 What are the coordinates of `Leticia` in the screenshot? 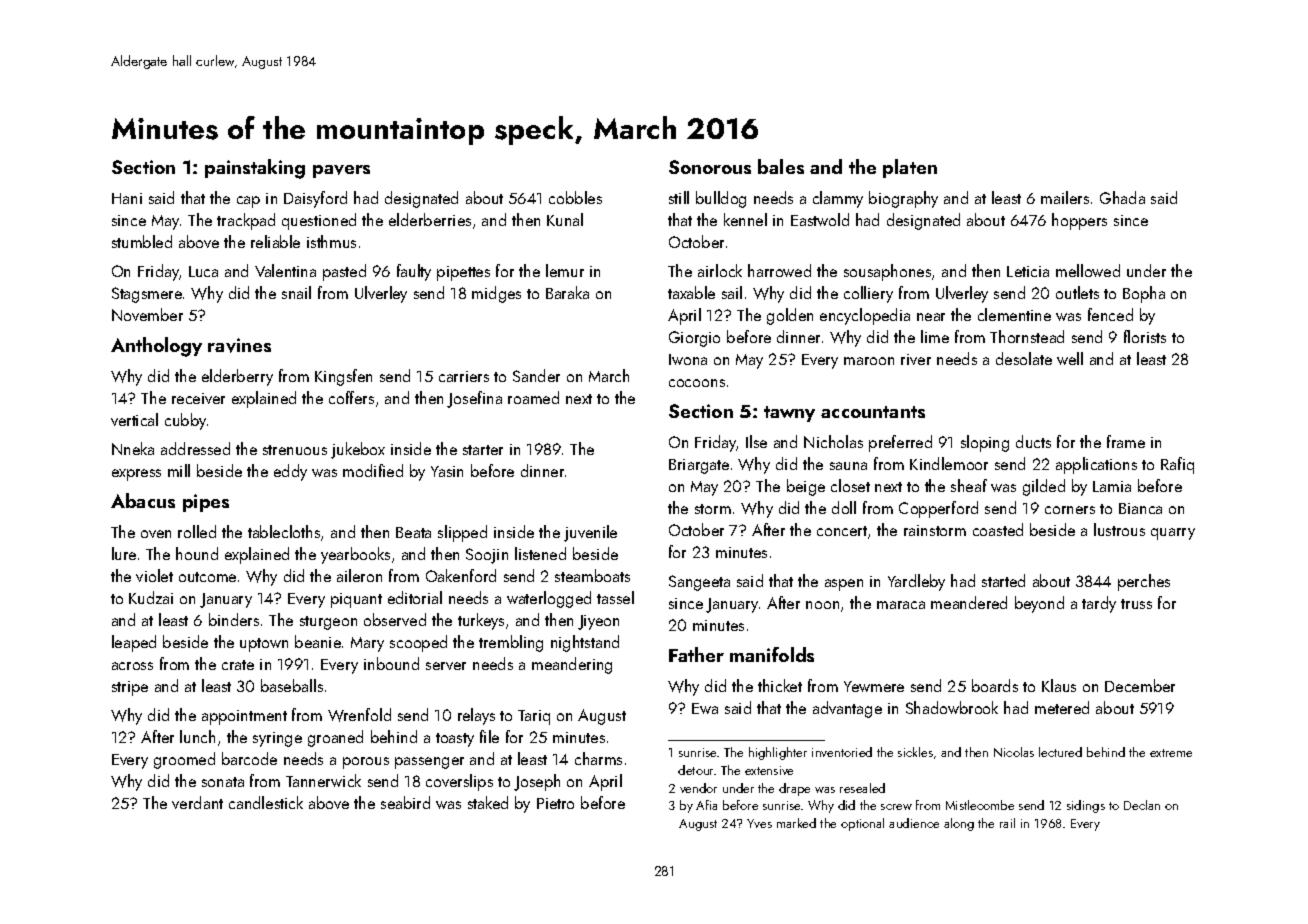 It's located at (1028, 271).
